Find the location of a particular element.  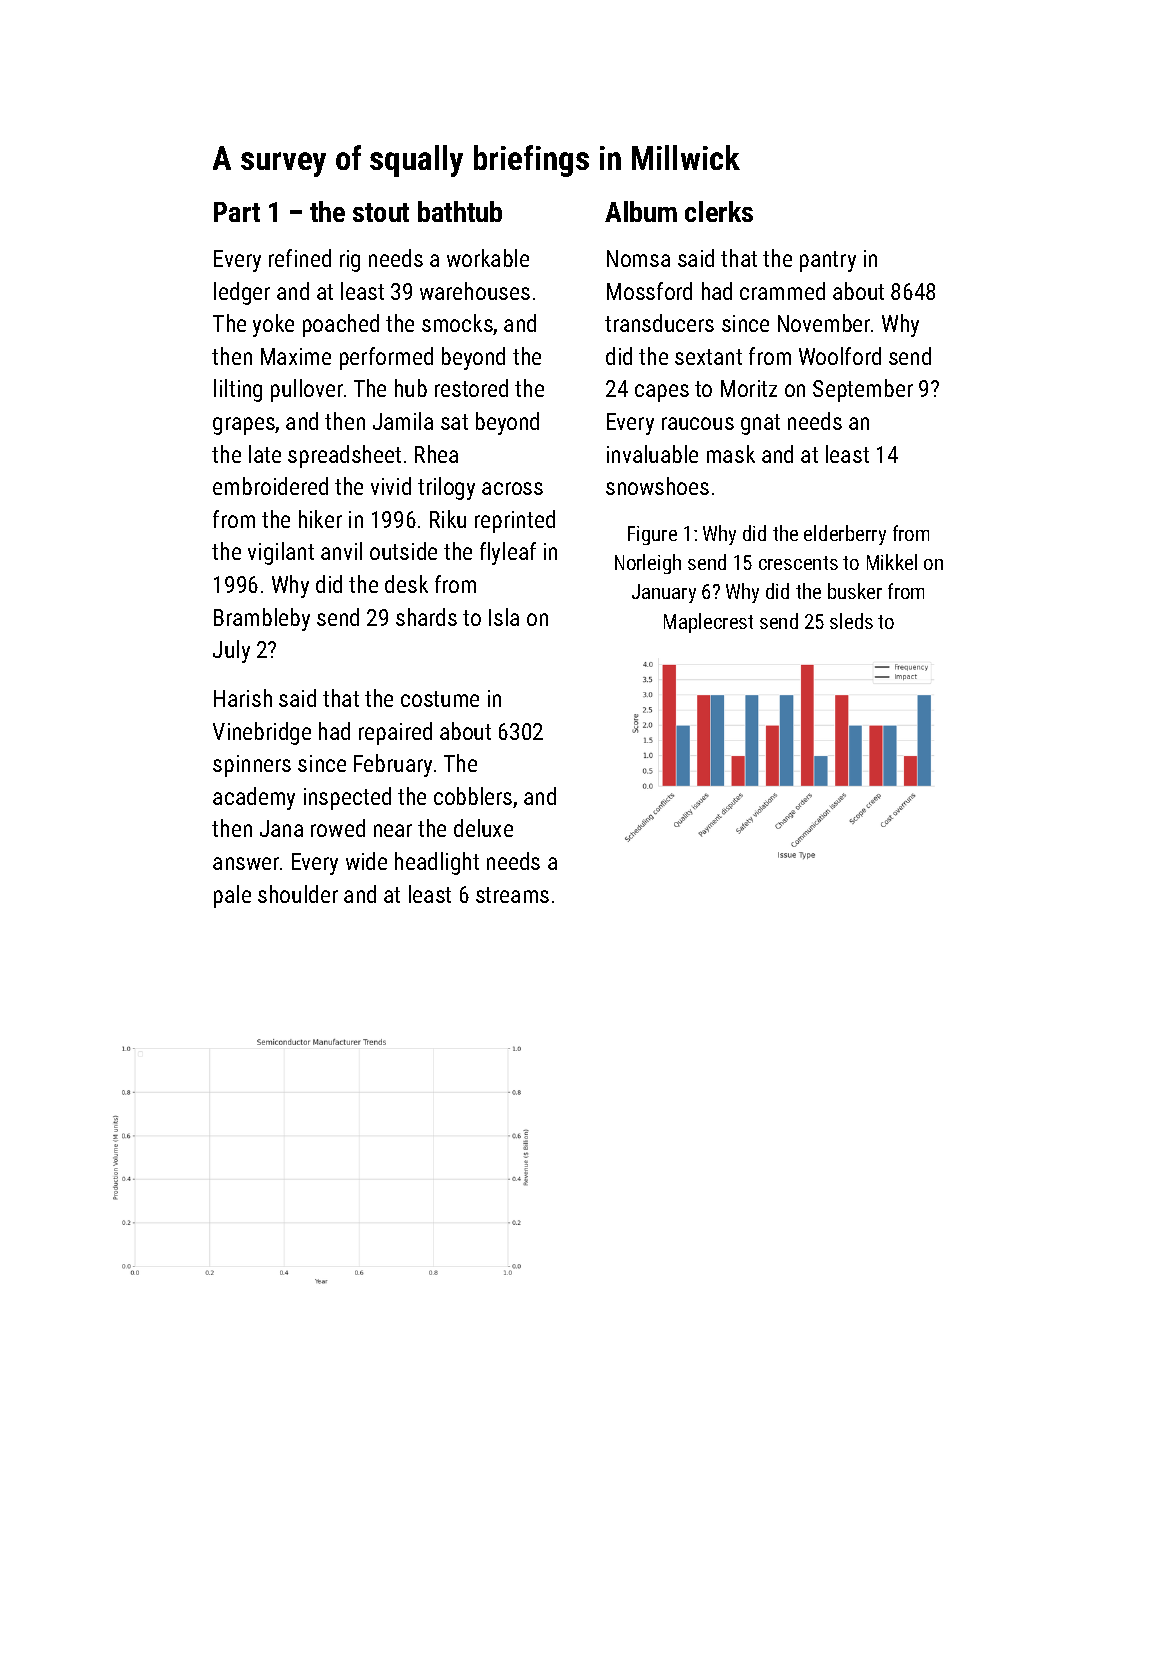

shoulder is located at coordinates (298, 894).
